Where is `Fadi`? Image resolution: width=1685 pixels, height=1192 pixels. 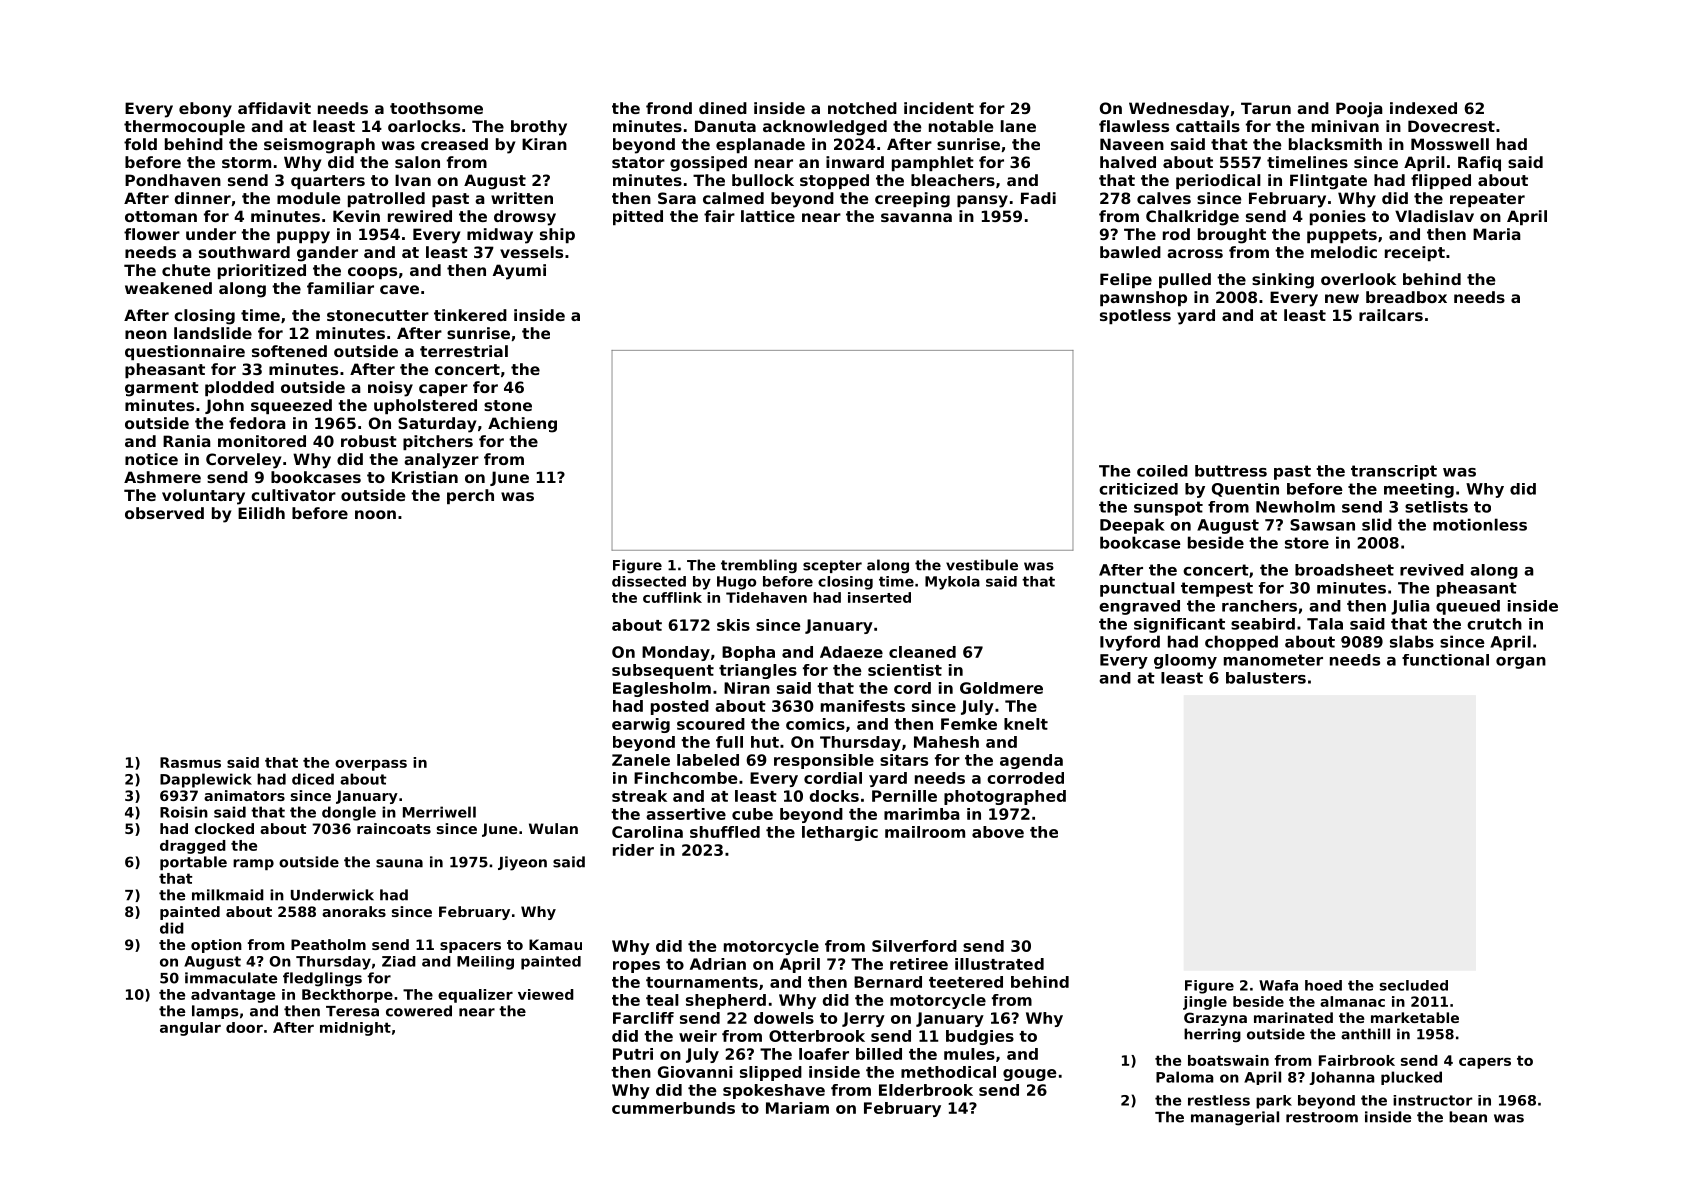
Fadi is located at coordinates (1038, 198).
